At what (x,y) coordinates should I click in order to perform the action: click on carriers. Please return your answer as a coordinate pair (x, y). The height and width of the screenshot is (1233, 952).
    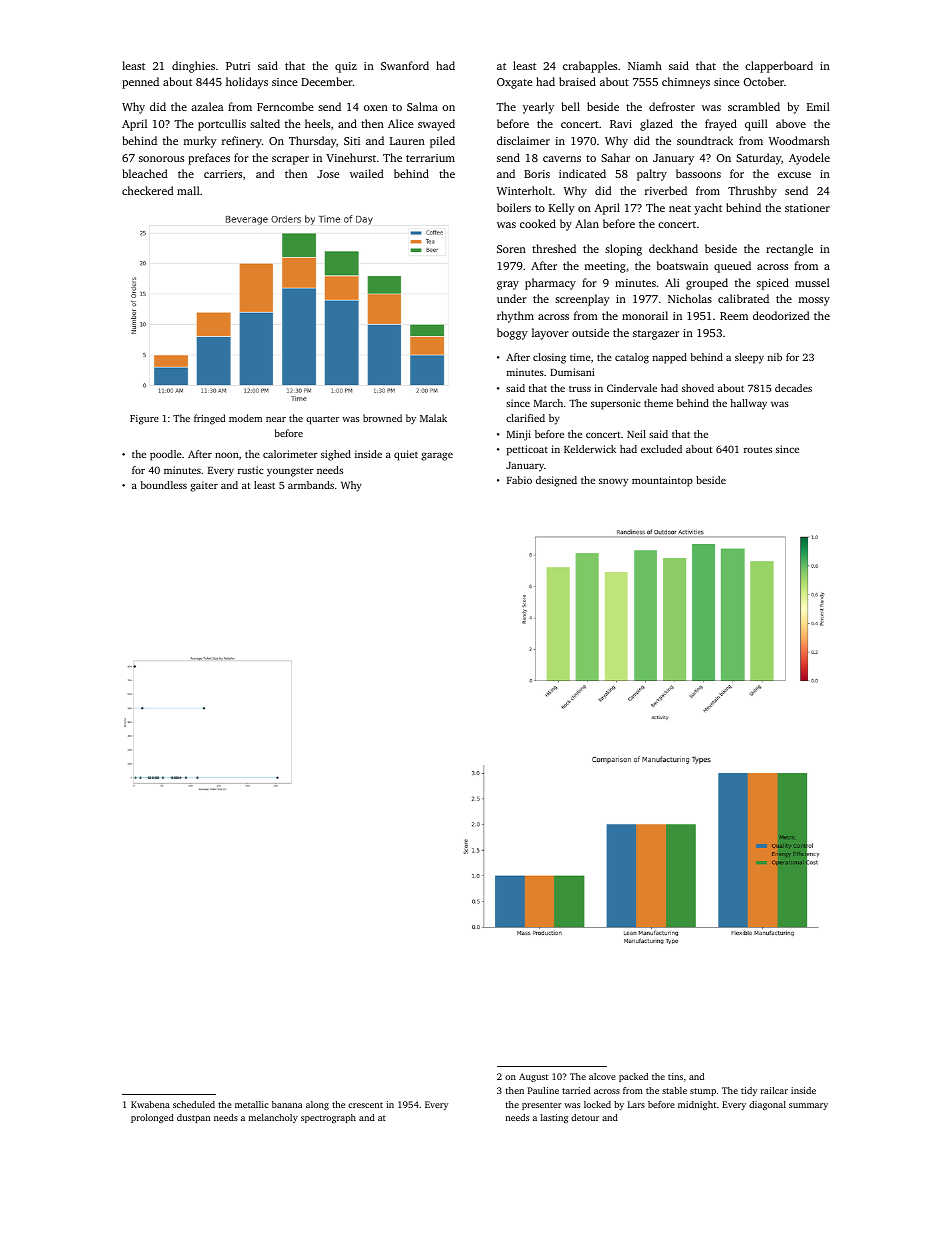
    Looking at the image, I should click on (223, 174).
